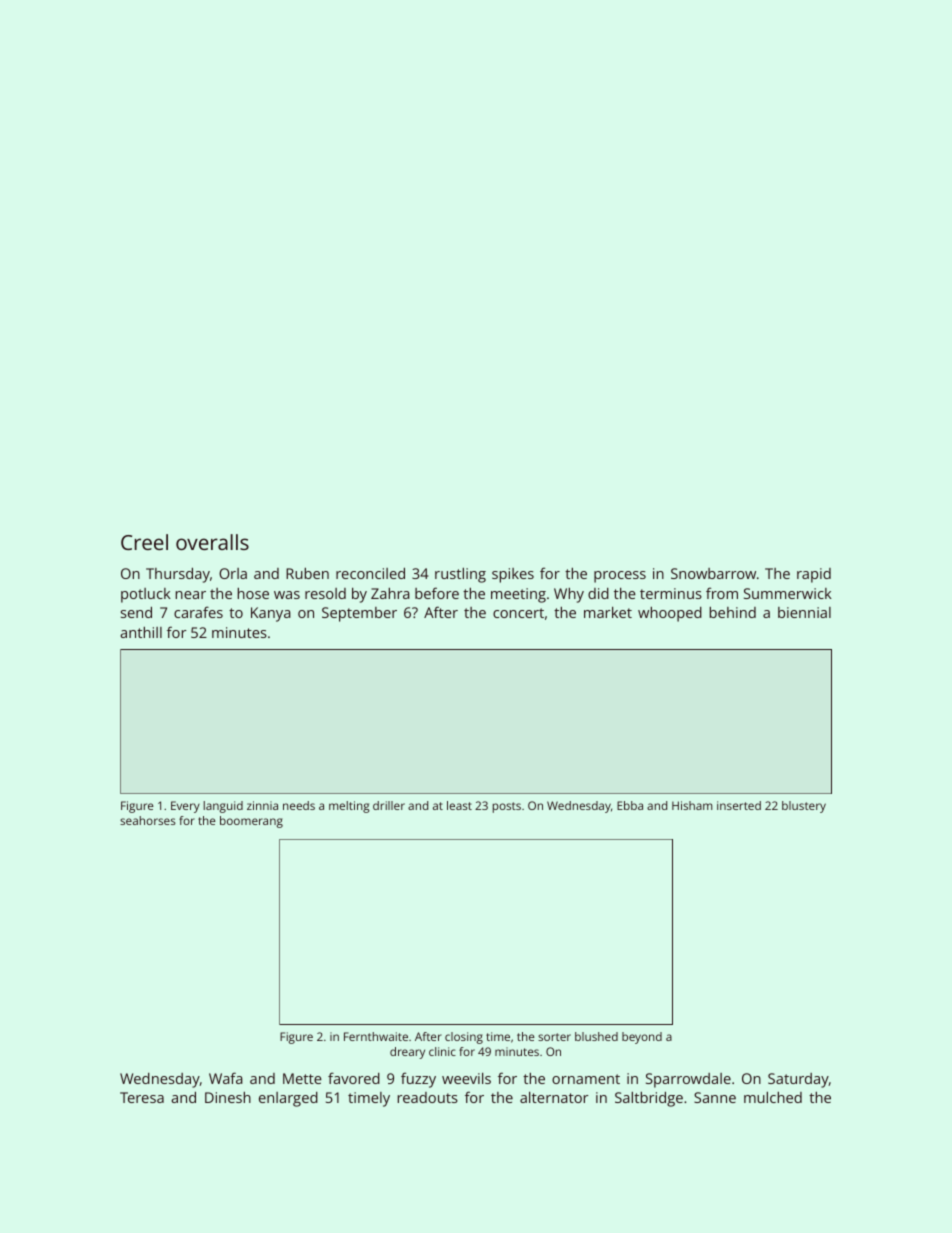  What do you see at coordinates (142, 1097) in the image?
I see `Teresa` at bounding box center [142, 1097].
